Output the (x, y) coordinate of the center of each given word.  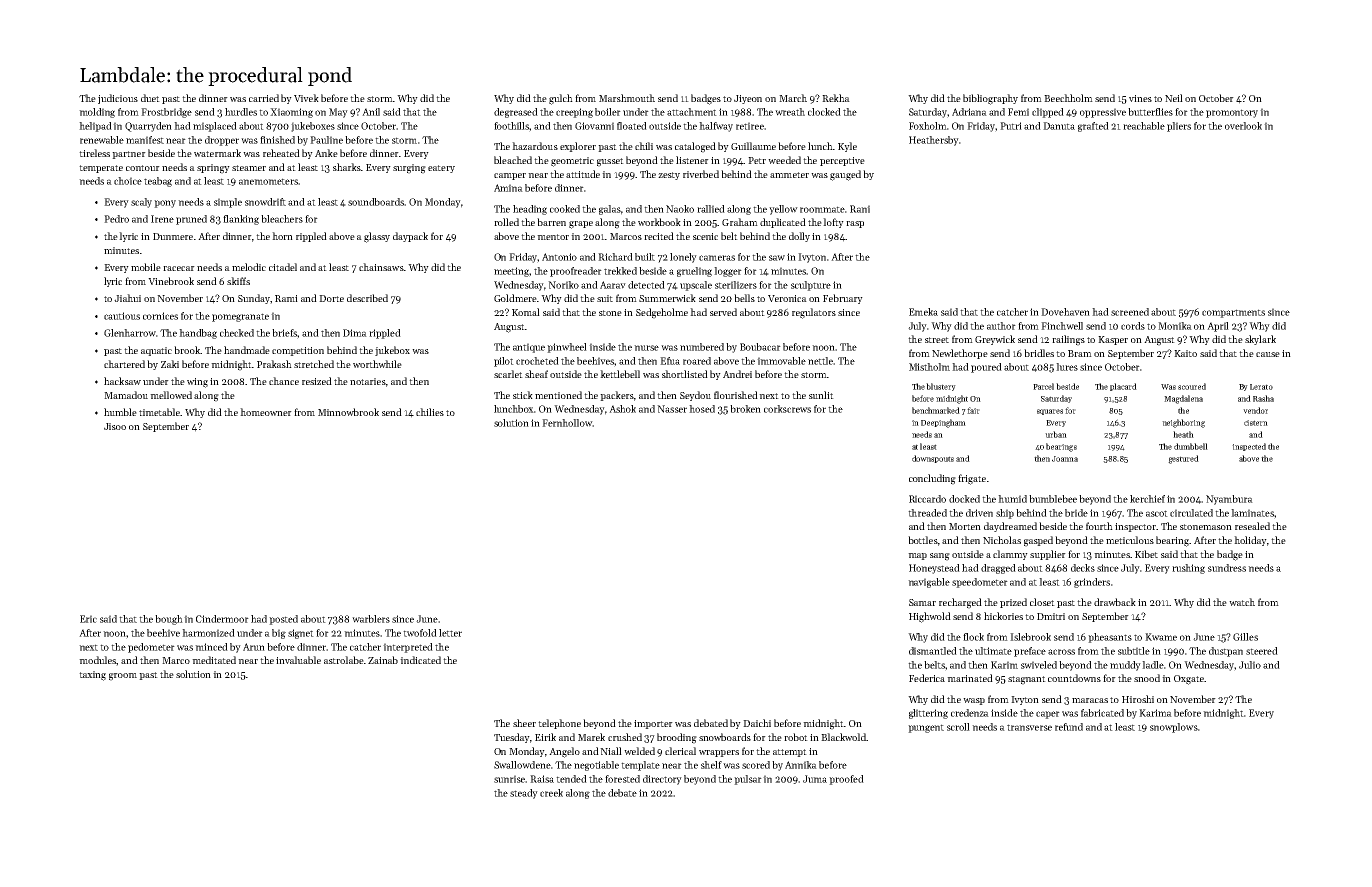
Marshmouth (627, 98)
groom (123, 677)
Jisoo (115, 426)
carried (264, 98)
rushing (1188, 569)
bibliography (990, 99)
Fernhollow (567, 423)
